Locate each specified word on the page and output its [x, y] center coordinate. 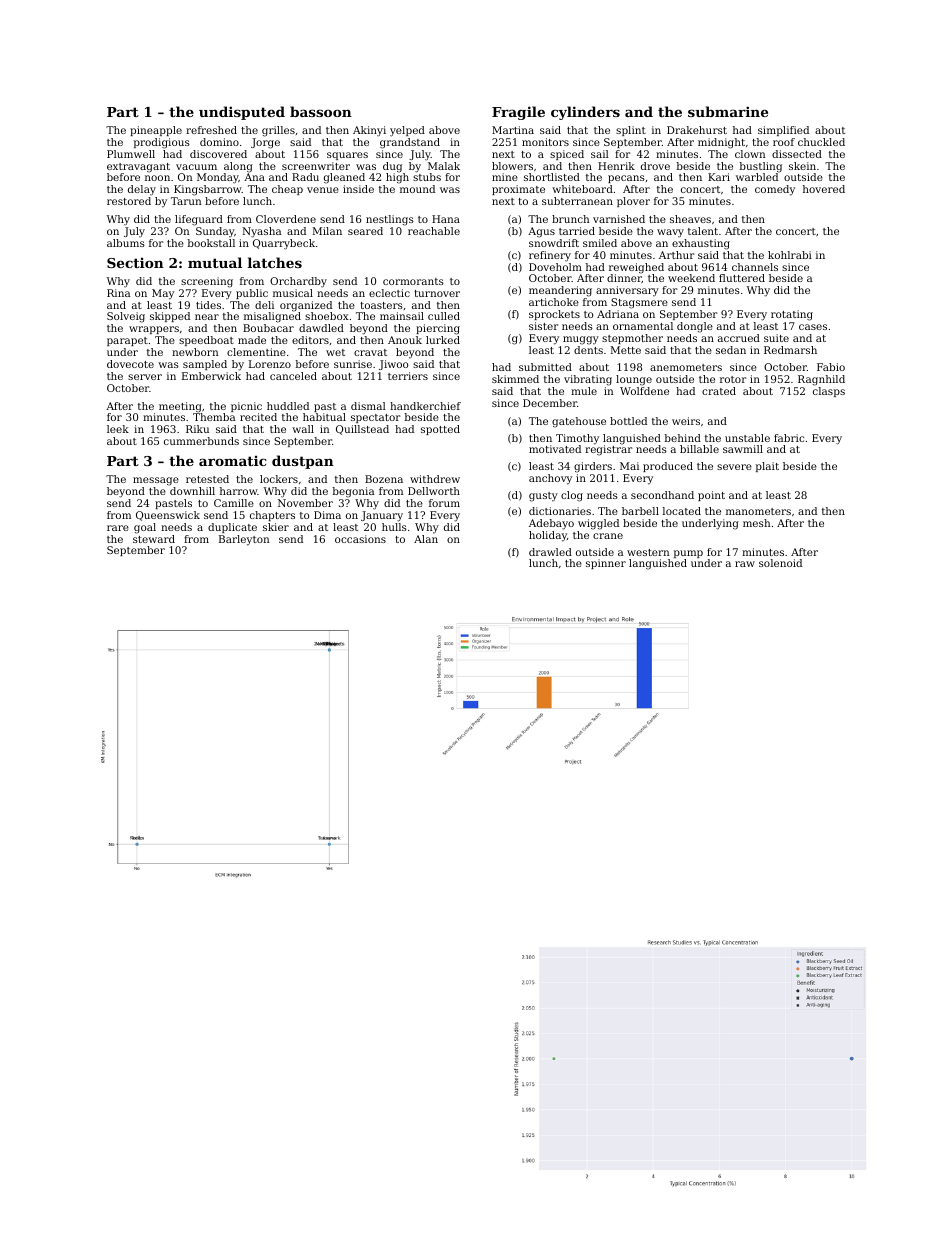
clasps [829, 392]
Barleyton [244, 540]
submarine [728, 111]
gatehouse [579, 422]
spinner [606, 564]
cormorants [413, 281]
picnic [246, 407]
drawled [550, 552]
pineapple [156, 131]
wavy [670, 233]
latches [275, 262]
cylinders [585, 113]
